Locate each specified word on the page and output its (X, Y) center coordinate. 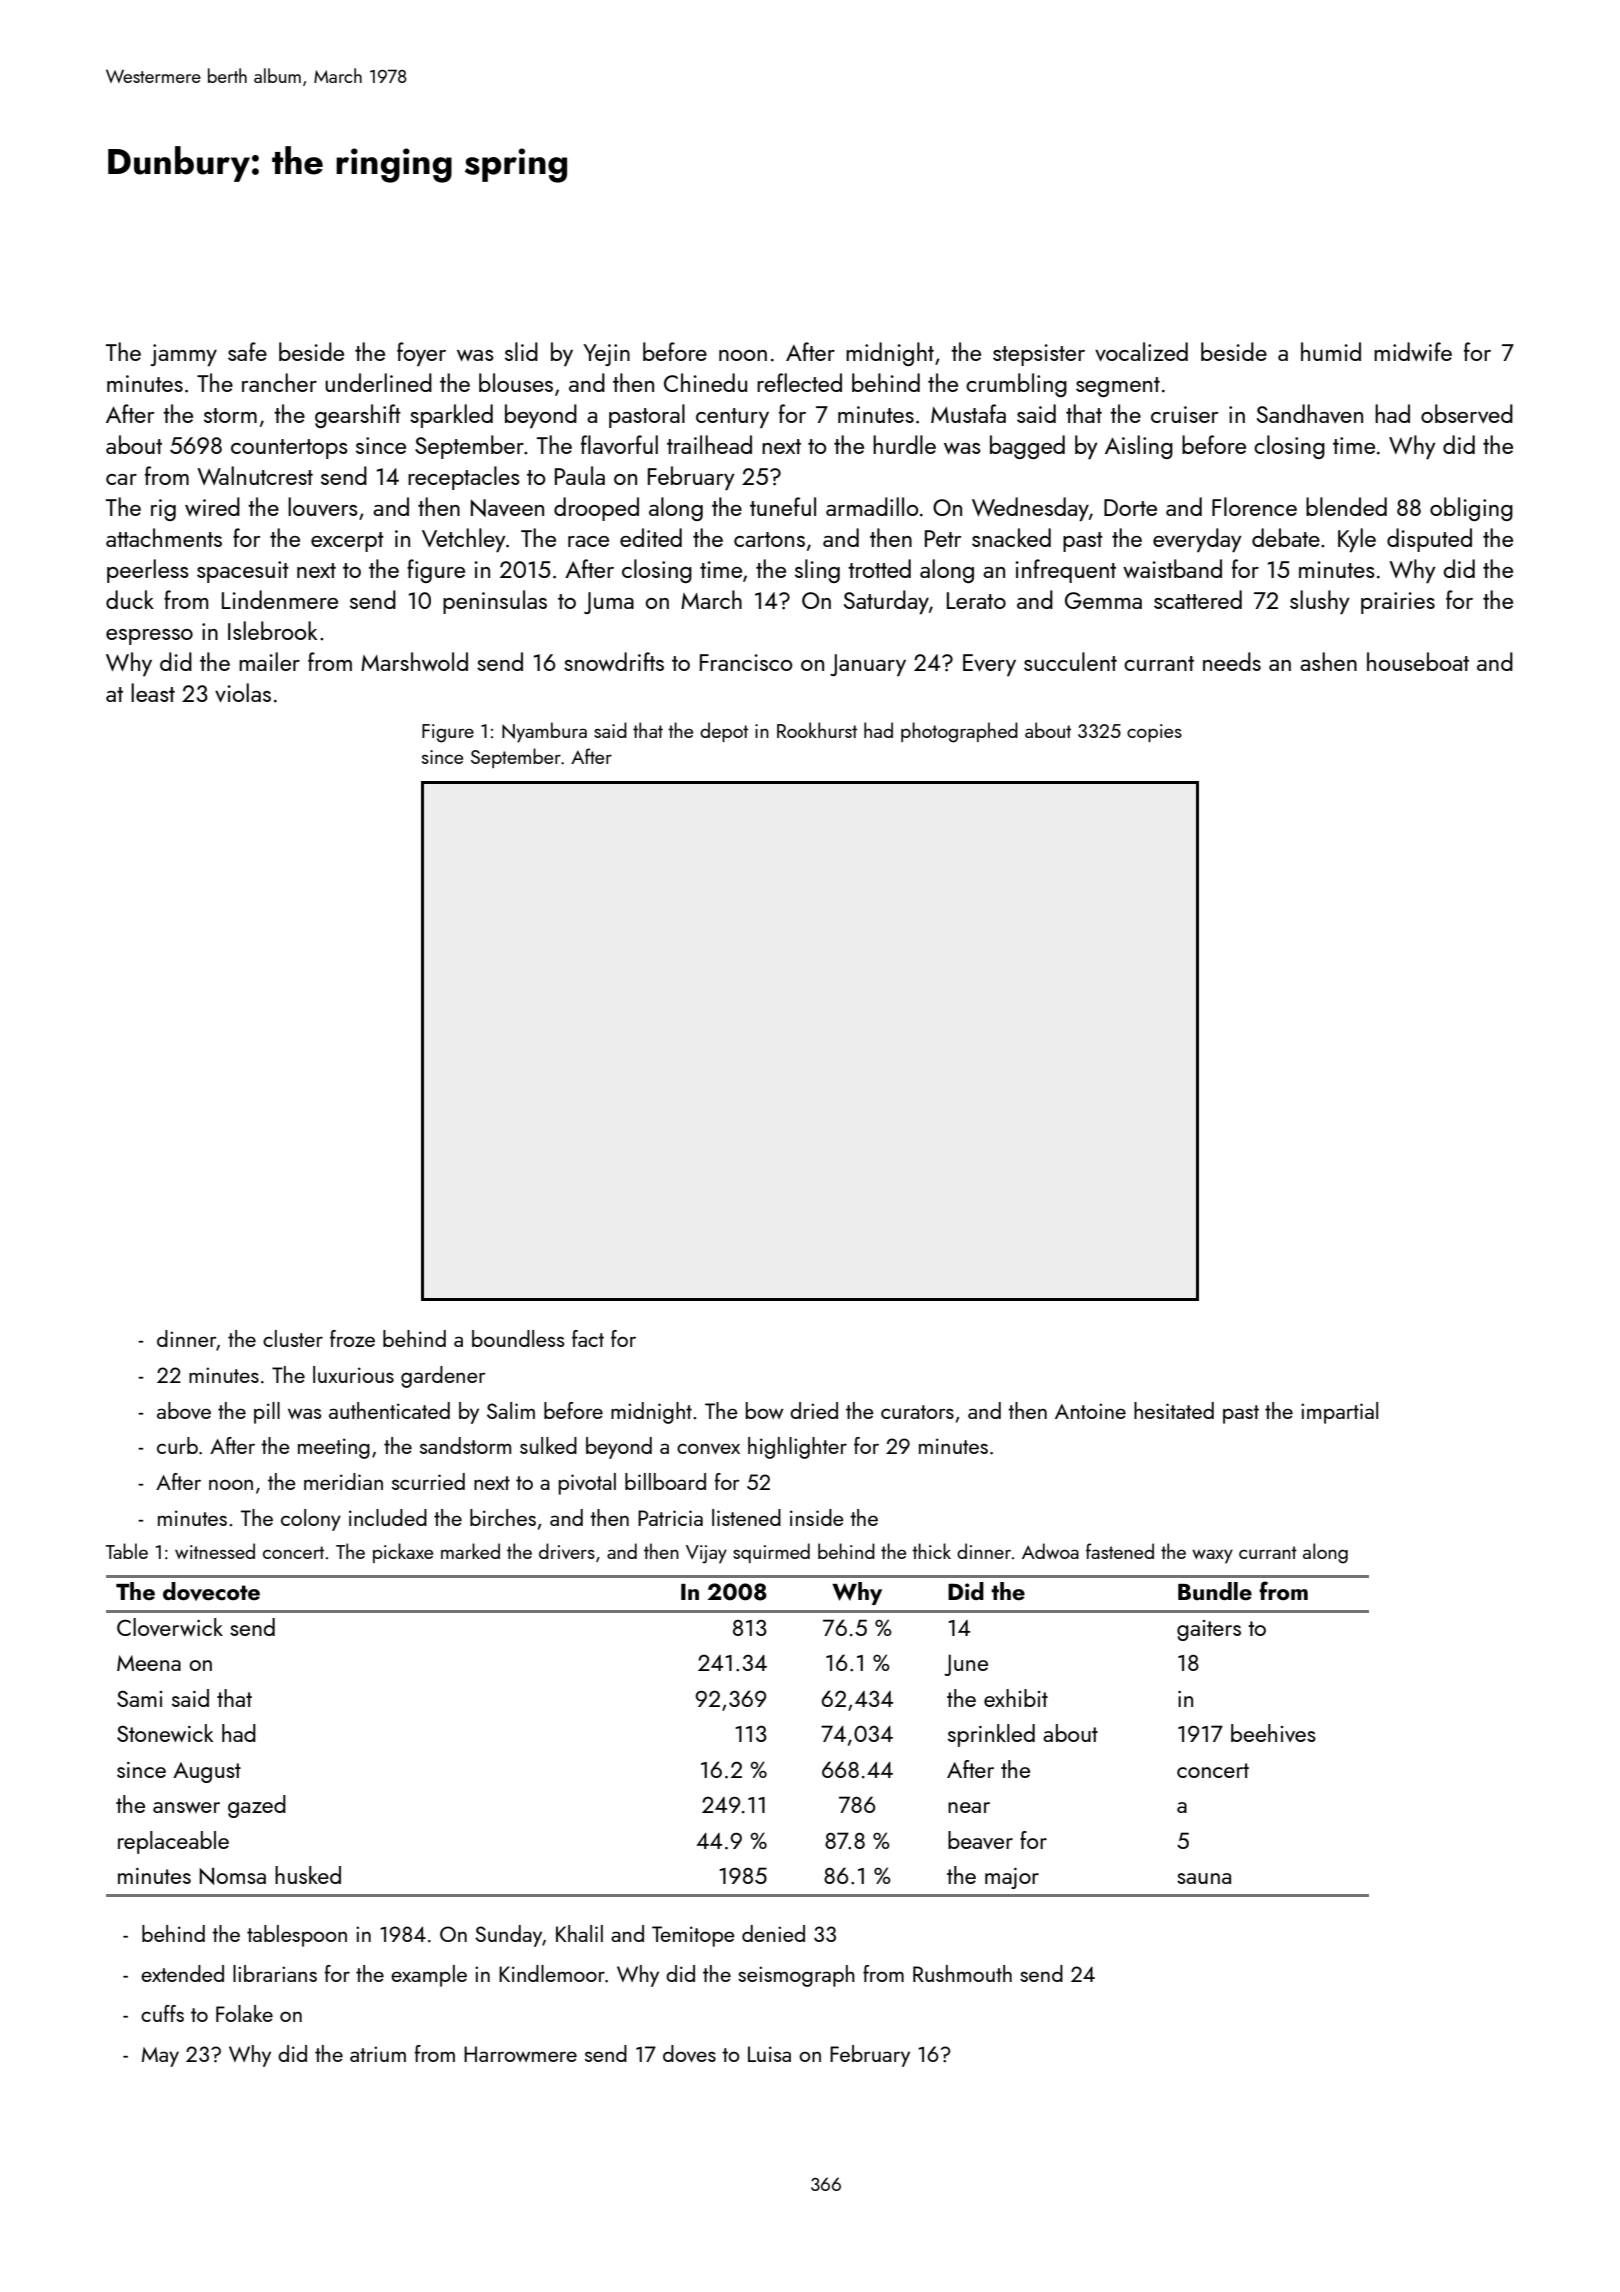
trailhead (709, 444)
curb (177, 1445)
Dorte (1130, 507)
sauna (1204, 1878)
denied (773, 1933)
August (207, 1772)
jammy (183, 355)
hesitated (1174, 1410)
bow (765, 1410)
